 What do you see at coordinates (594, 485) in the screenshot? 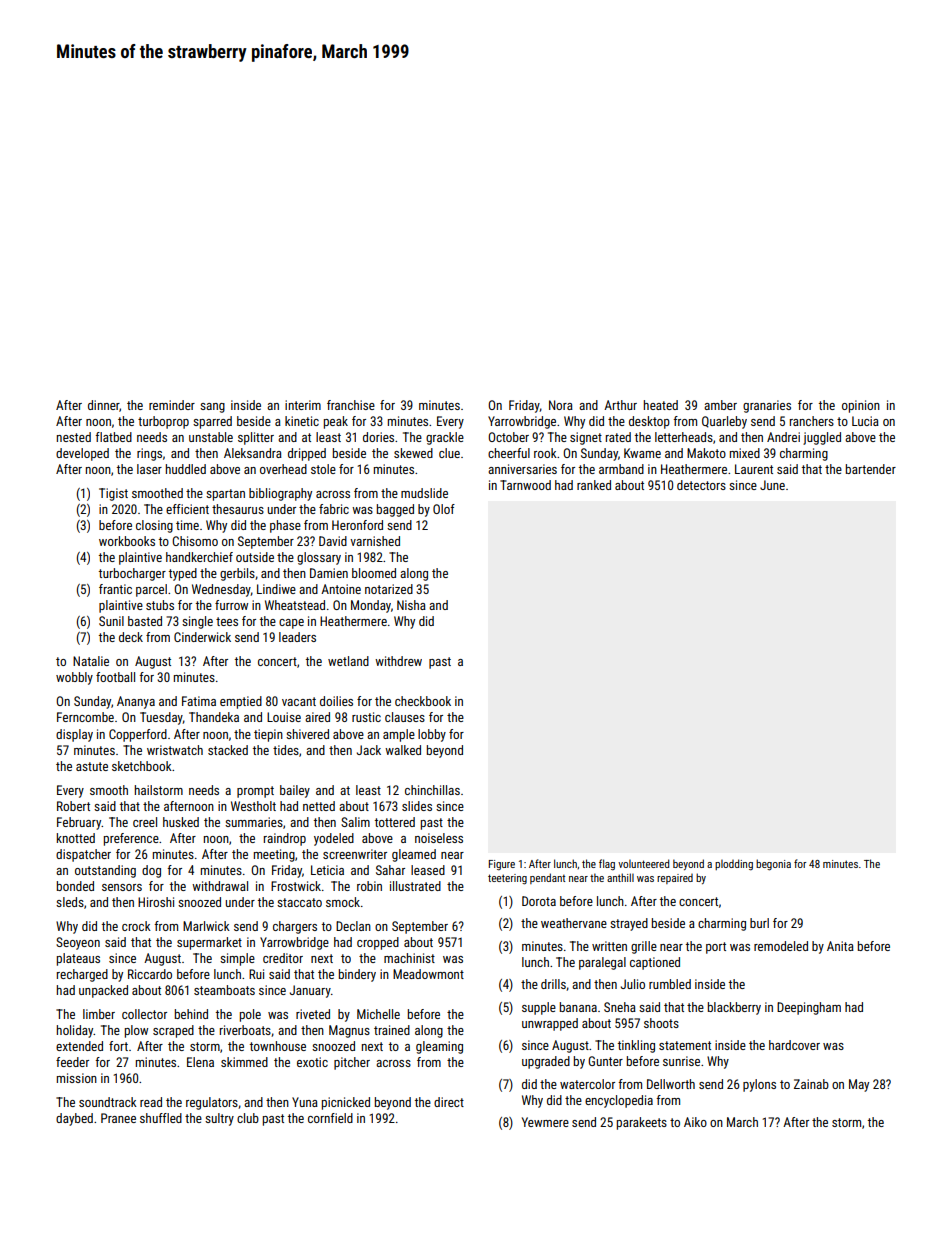
I see `ranked` at bounding box center [594, 485].
